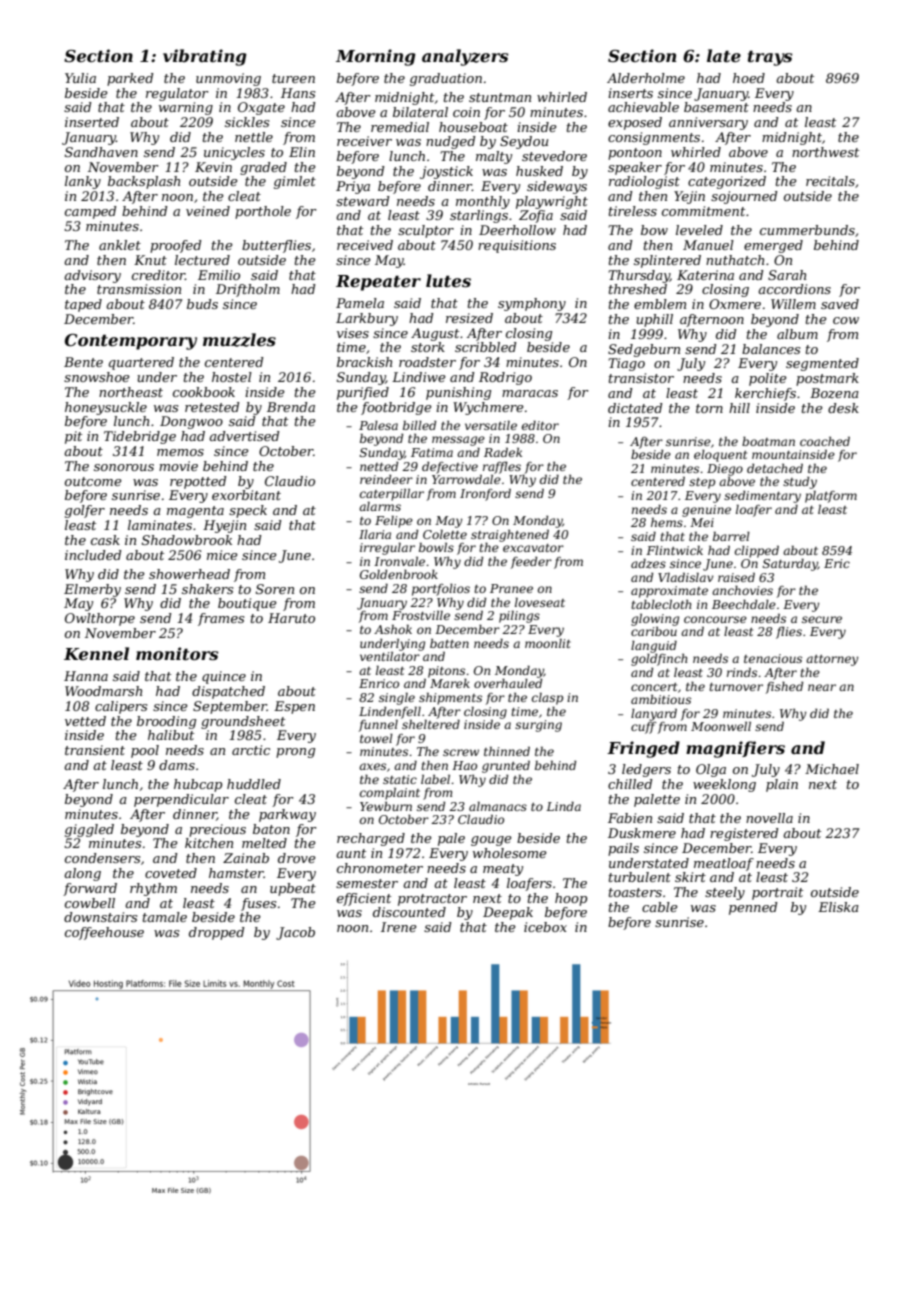  Describe the element at coordinates (787, 275) in the screenshot. I see `Sarah` at that location.
